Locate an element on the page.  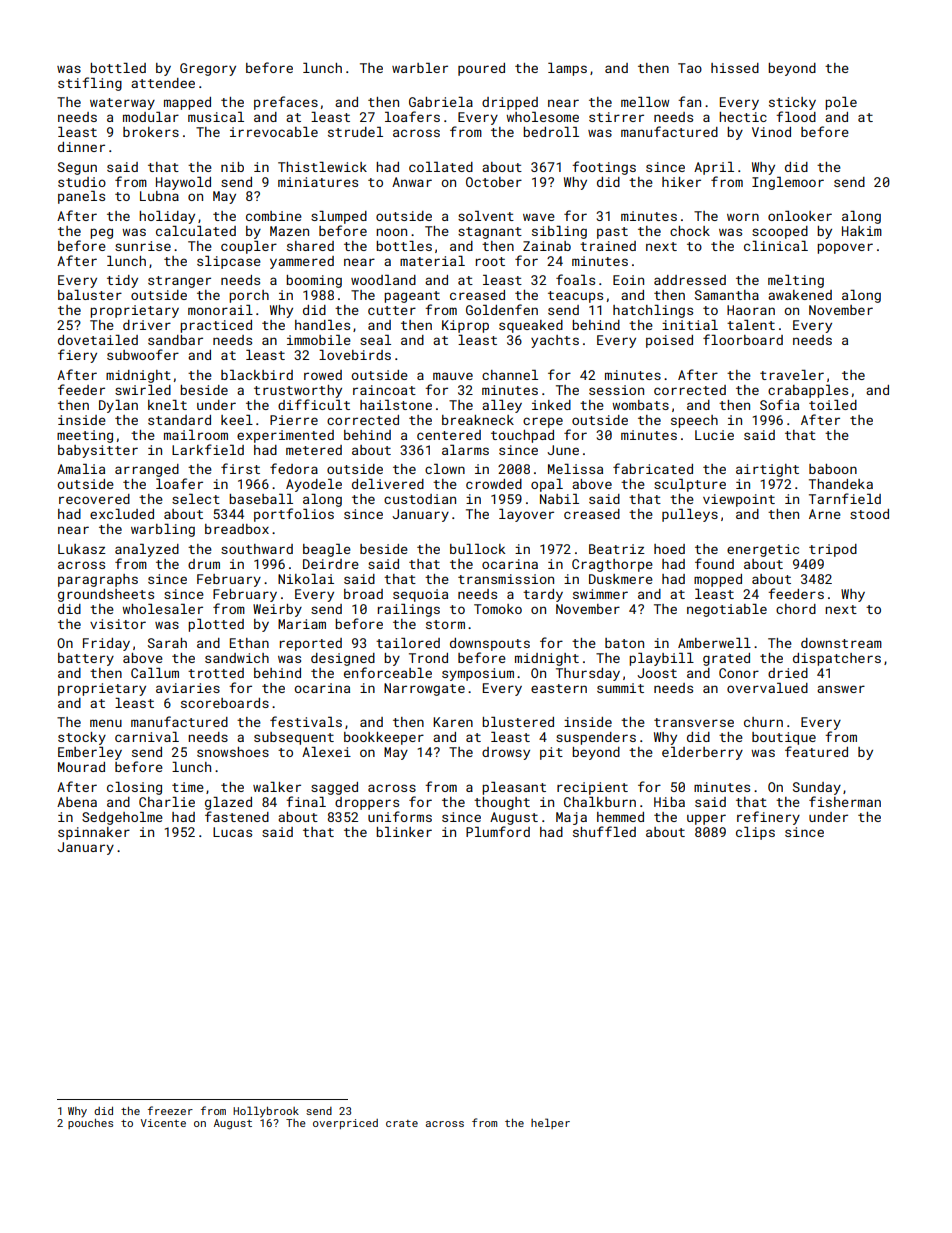
pole is located at coordinates (841, 103).
